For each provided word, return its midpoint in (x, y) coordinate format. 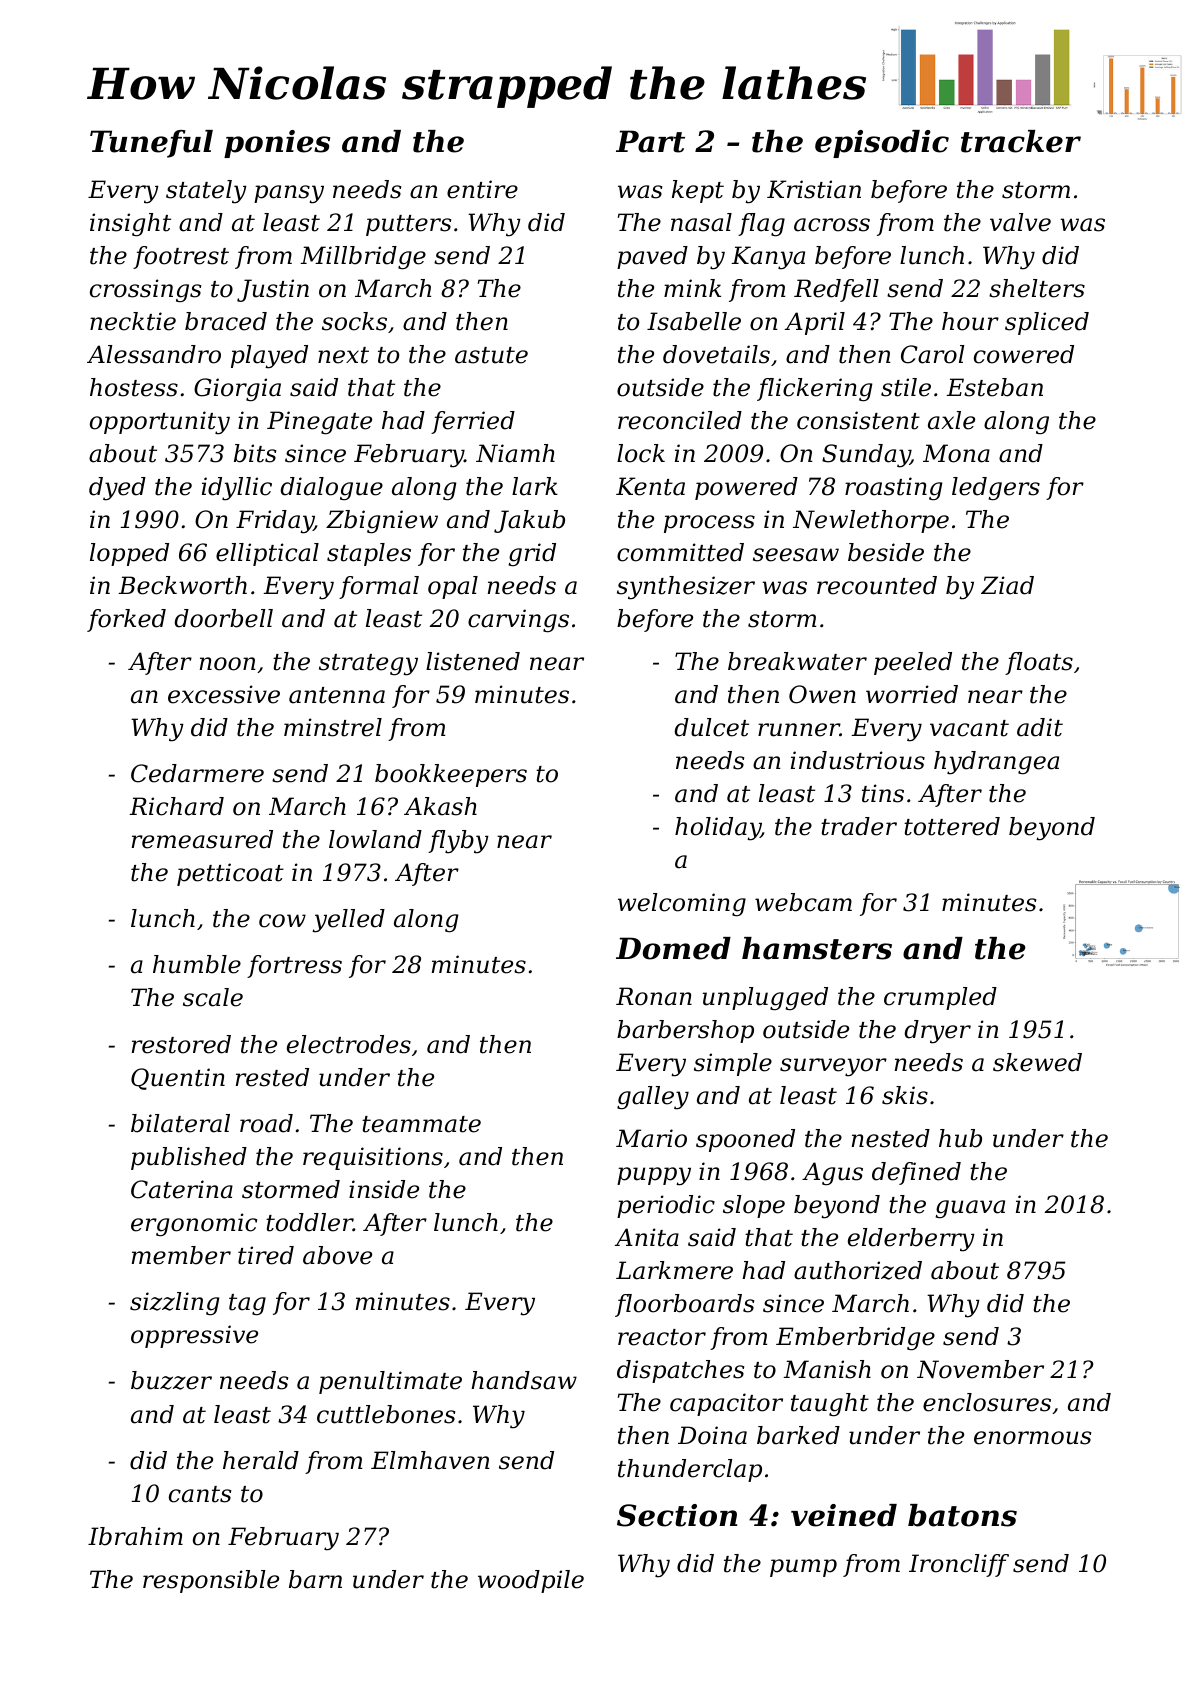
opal (453, 587)
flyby (458, 842)
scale (213, 997)
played (269, 357)
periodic (666, 1206)
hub (960, 1138)
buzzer (171, 1380)
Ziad (1007, 585)
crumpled (940, 998)
